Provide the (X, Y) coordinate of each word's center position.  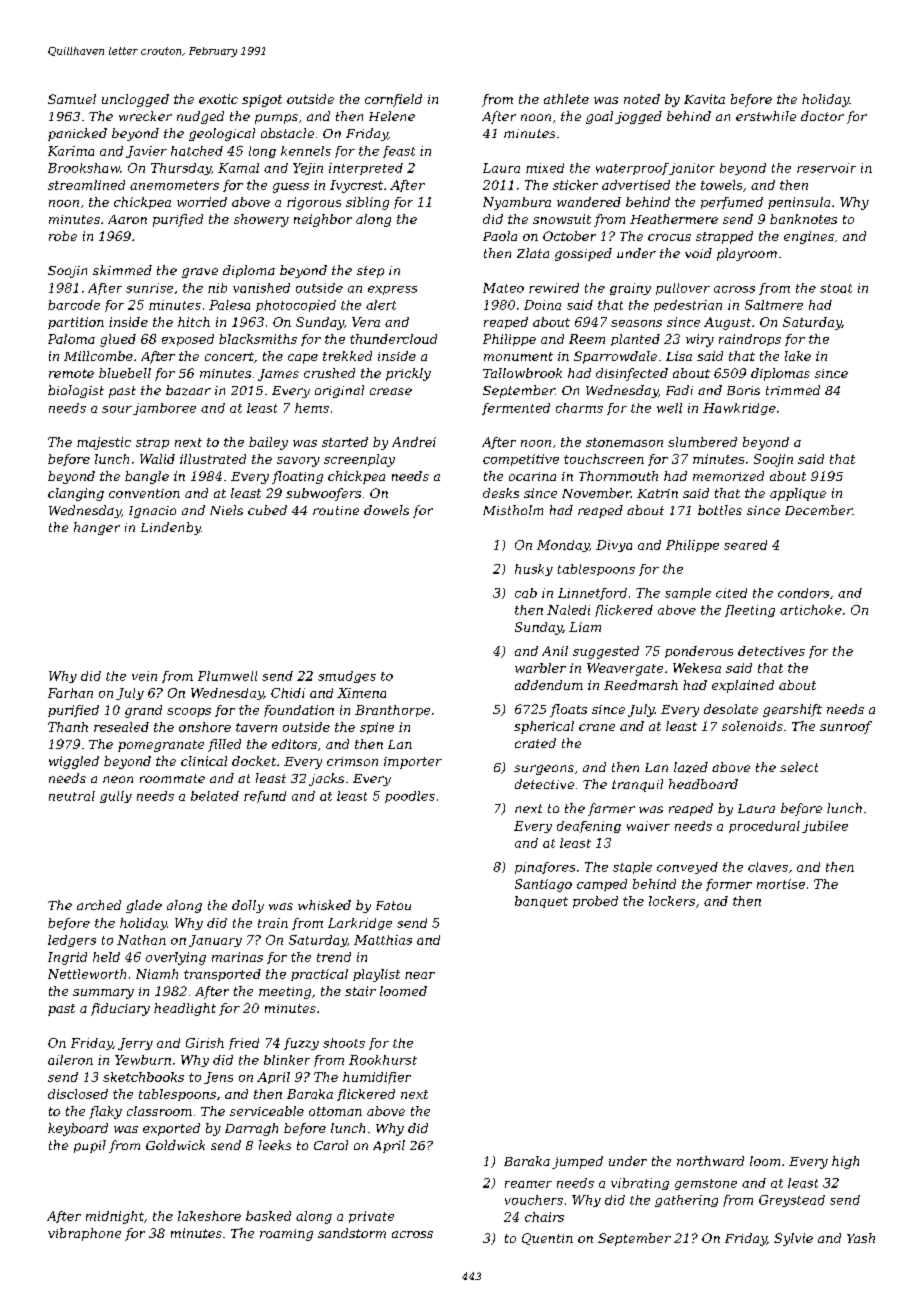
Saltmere (774, 305)
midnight (115, 1217)
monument (518, 356)
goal (599, 117)
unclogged (135, 100)
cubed (267, 510)
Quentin (547, 1239)
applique (798, 494)
